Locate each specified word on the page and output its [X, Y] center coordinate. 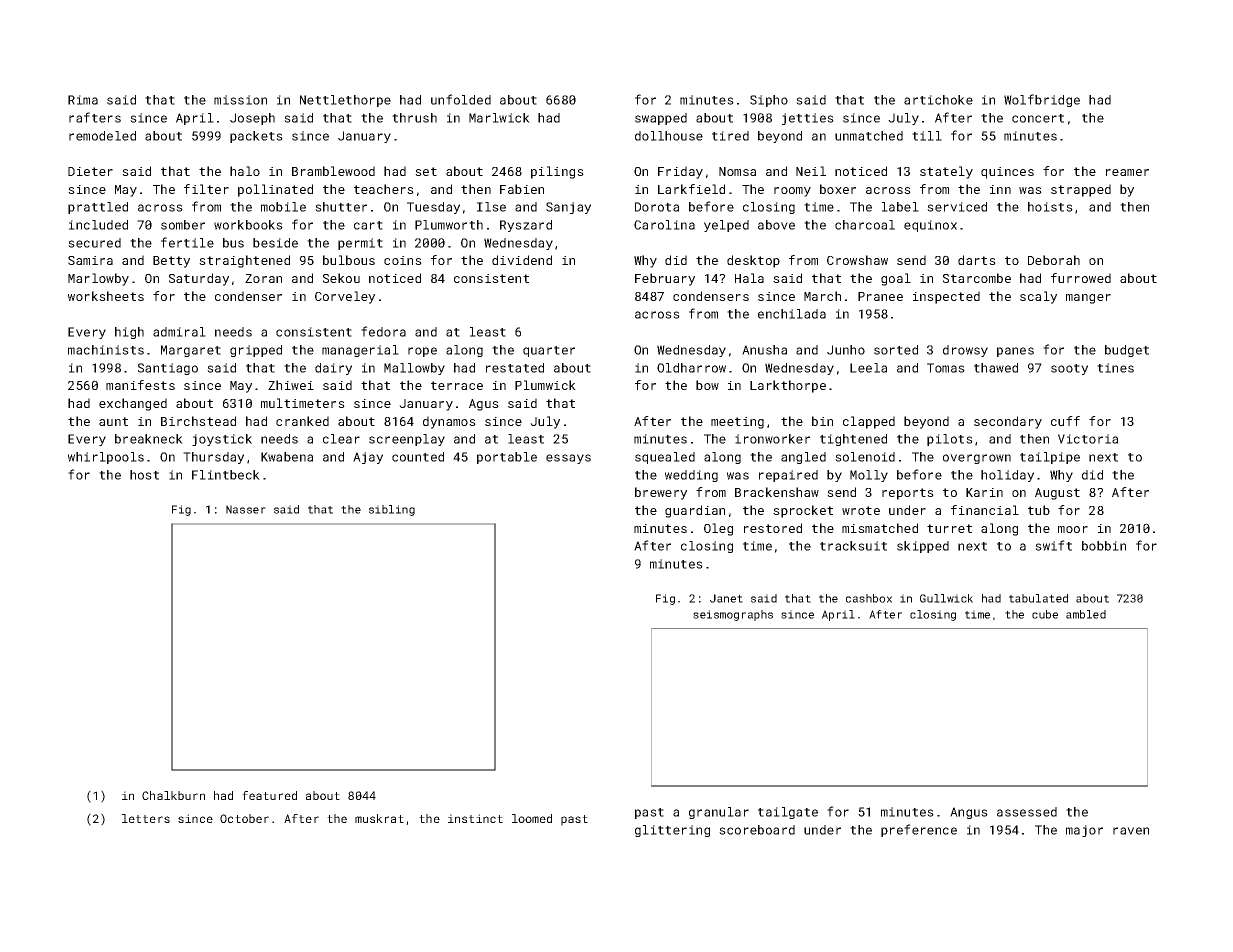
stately [946, 172]
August [1057, 494]
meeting [737, 423]
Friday [680, 172]
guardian [695, 511]
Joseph [252, 119]
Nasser [246, 509]
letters [146, 818]
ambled [1086, 614]
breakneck [149, 439]
